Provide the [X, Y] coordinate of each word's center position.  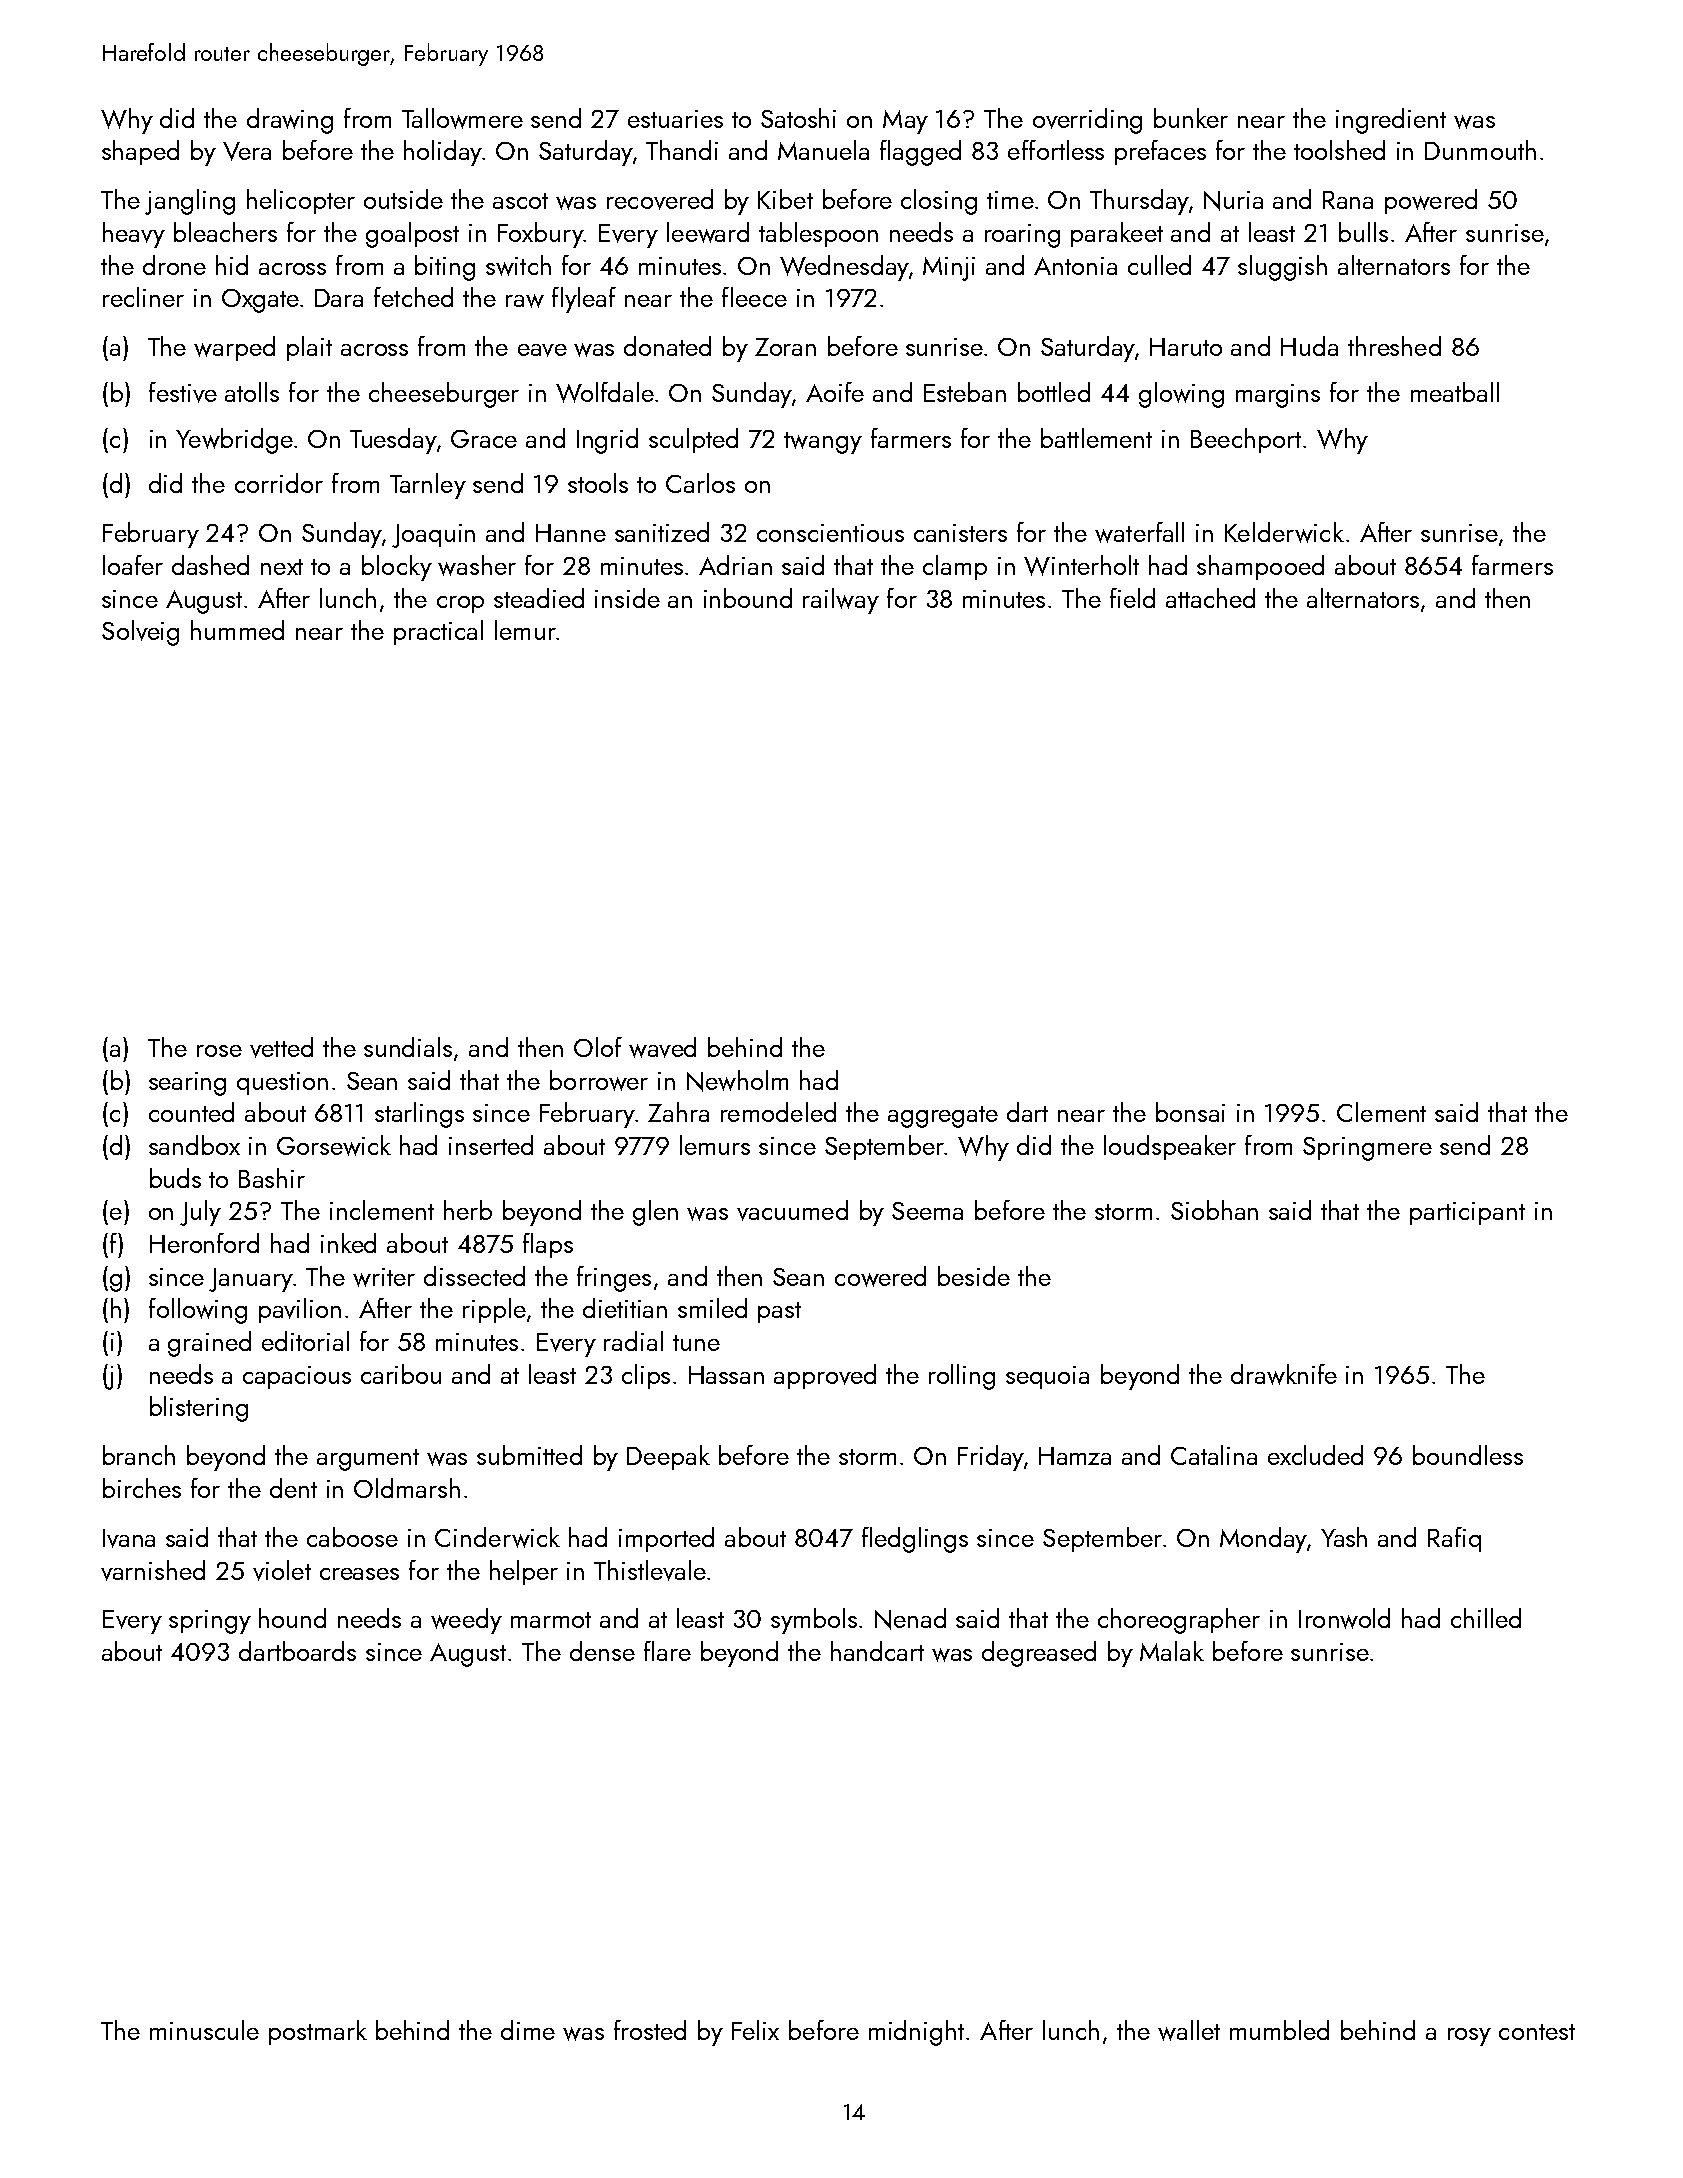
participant [1467, 1213]
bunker [1191, 118]
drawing [290, 121]
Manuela [823, 150]
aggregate [943, 1117]
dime [528, 2030]
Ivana [129, 1538]
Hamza [1075, 1456]
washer [477, 565]
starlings [419, 1115]
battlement [1096, 438]
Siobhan [1214, 1210]
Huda [1309, 346]
